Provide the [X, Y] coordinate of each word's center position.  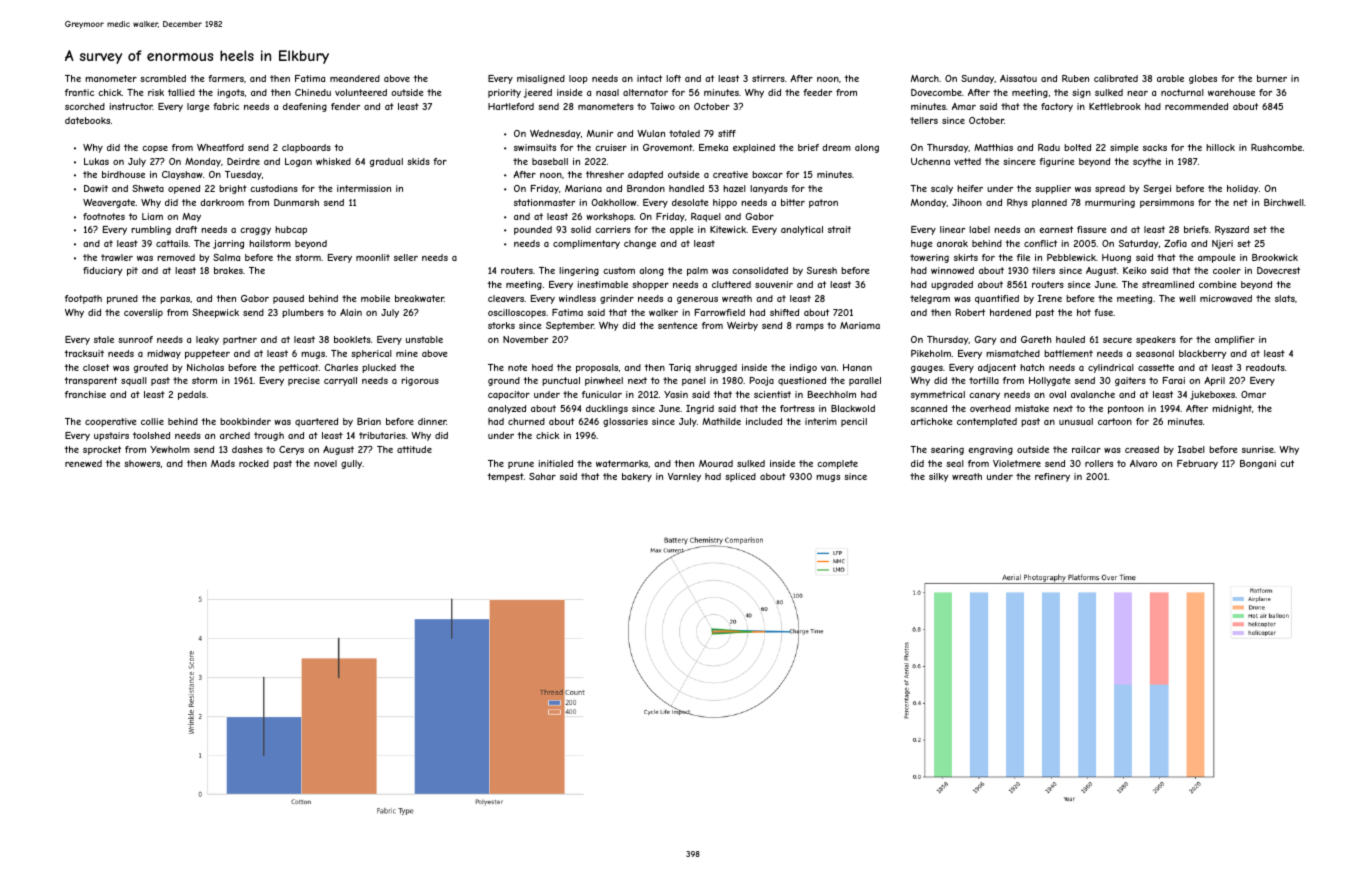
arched [235, 435]
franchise [85, 394]
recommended [1196, 106]
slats [1285, 298]
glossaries [625, 422]
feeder [817, 92]
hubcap [291, 230]
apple [681, 230]
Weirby [742, 326]
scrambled [163, 78]
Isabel [1191, 449]
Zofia [1175, 243]
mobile [375, 298]
